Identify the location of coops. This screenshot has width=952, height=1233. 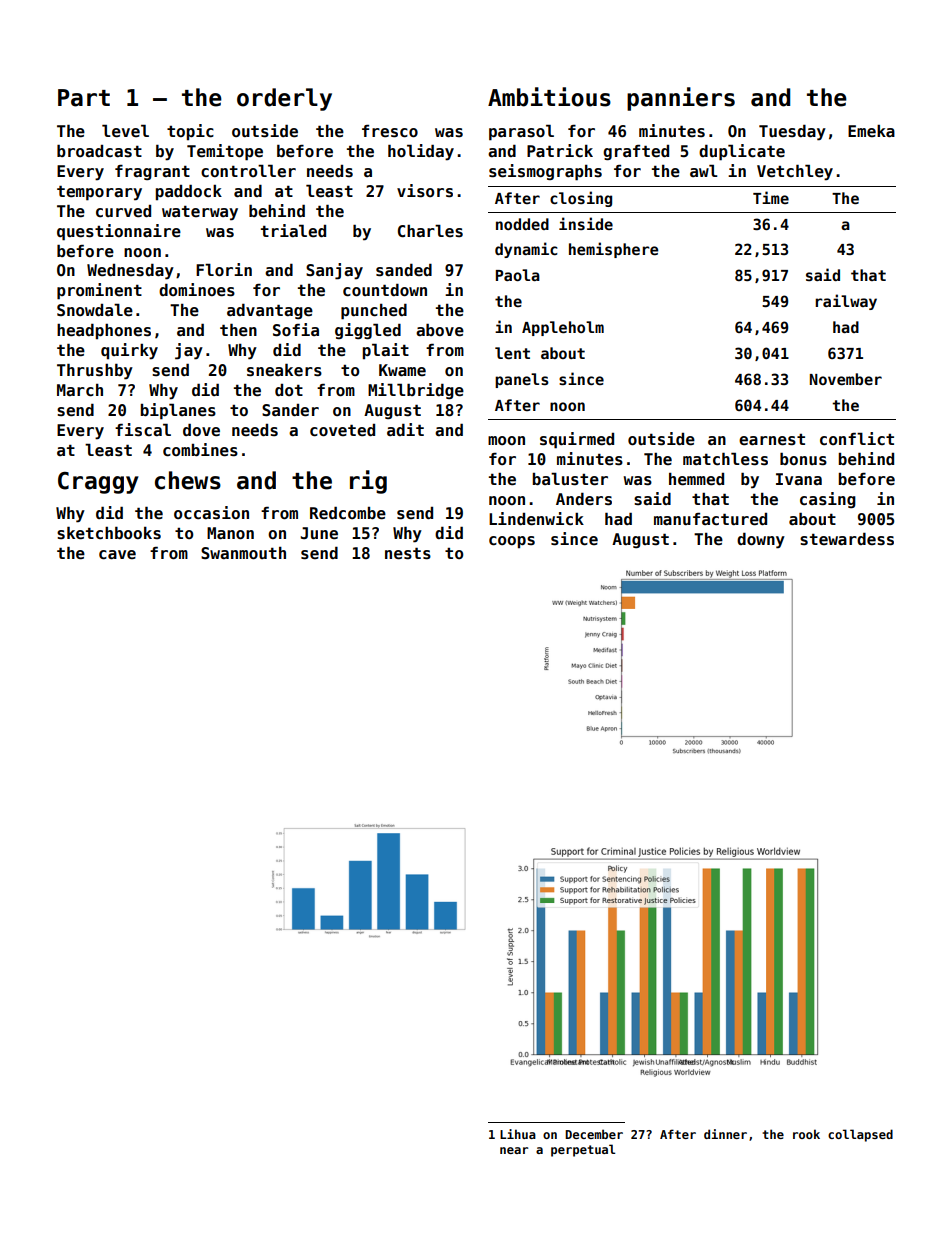
(512, 542).
